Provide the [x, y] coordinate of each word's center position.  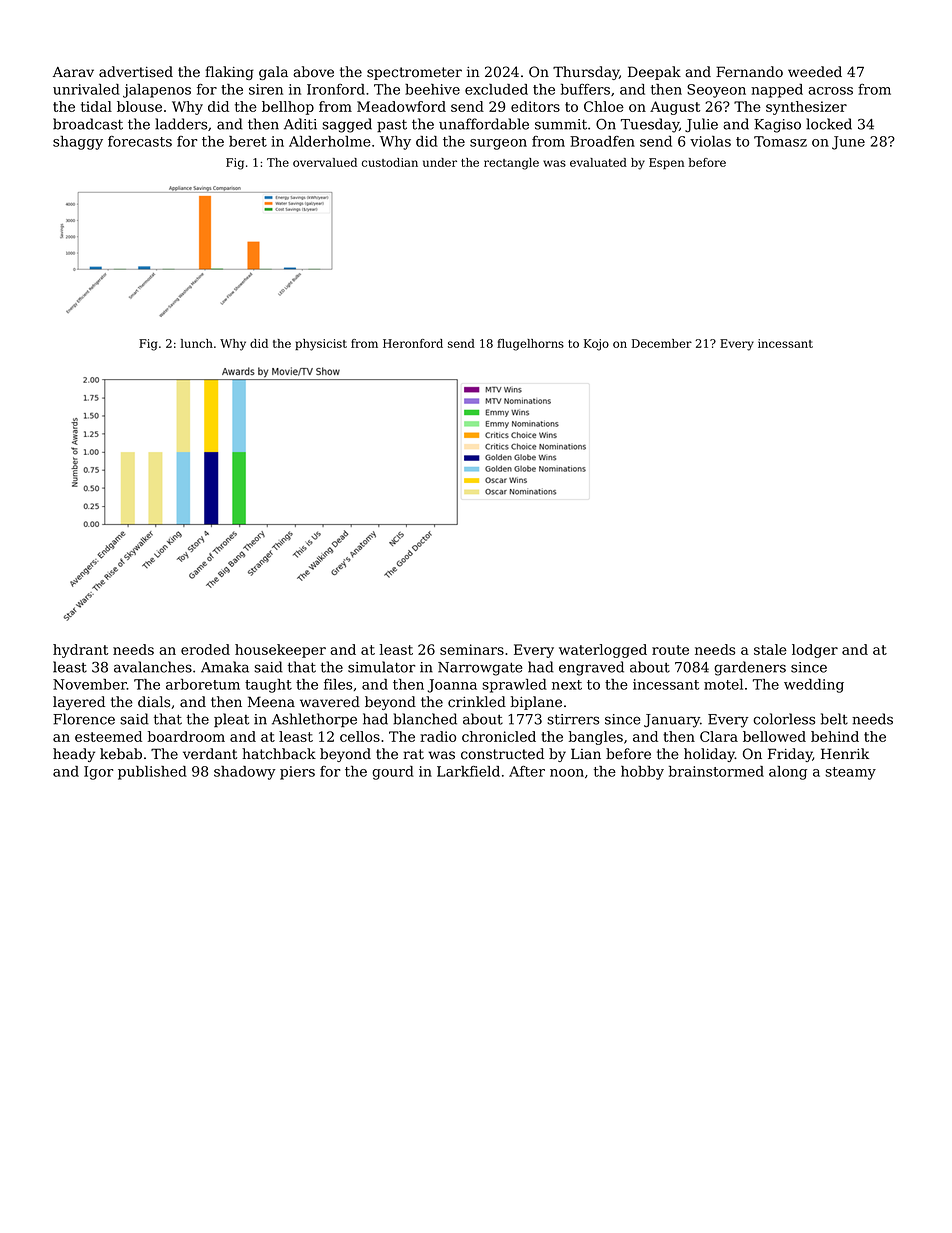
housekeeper [280, 651]
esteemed [108, 736]
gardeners [750, 668]
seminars [472, 649]
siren [266, 89]
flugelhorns [530, 345]
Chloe [604, 106]
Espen [666, 163]
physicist [321, 345]
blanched [425, 719]
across [830, 91]
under [440, 162]
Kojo [596, 345]
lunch [197, 343]
